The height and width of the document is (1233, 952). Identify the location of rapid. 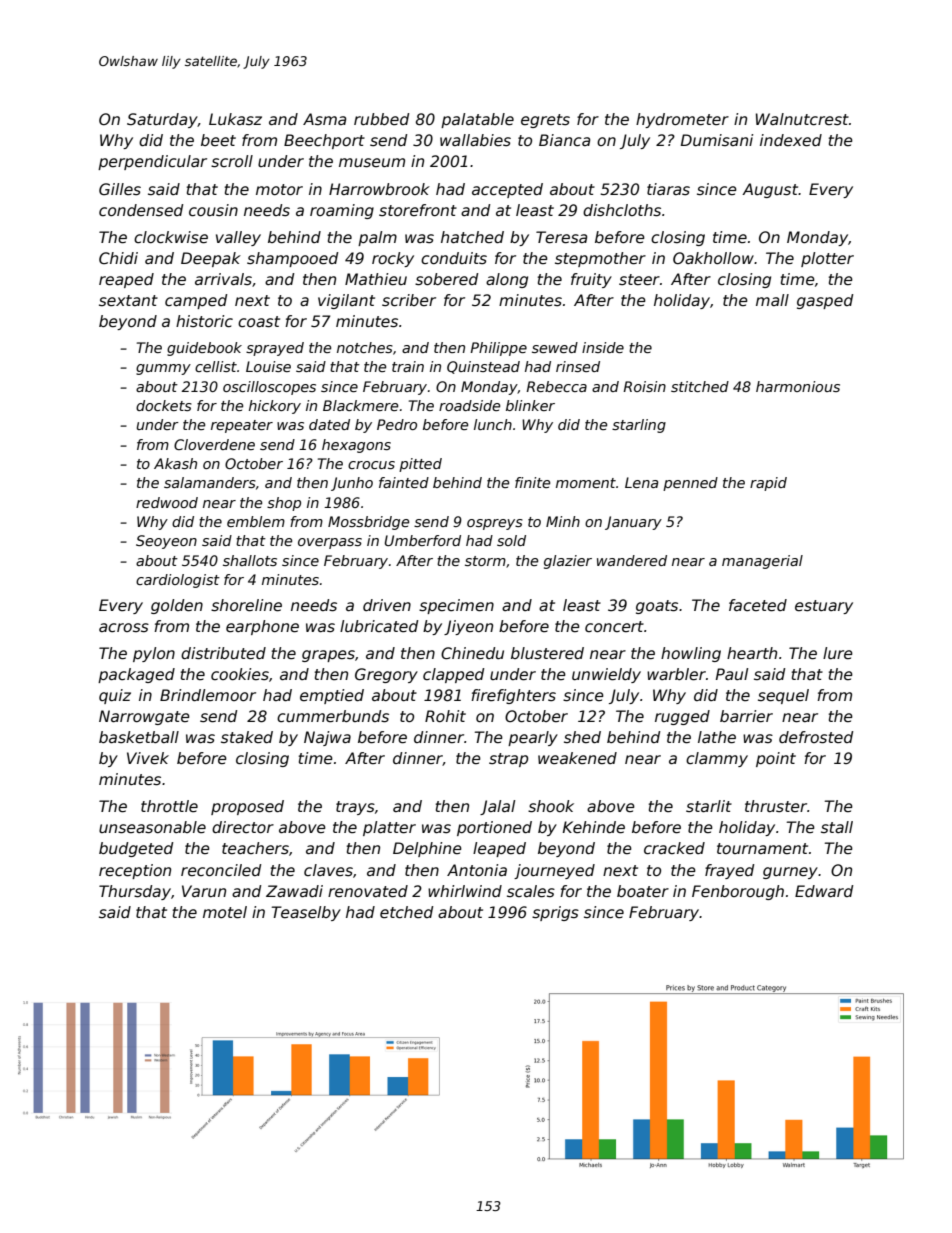
(768, 484).
